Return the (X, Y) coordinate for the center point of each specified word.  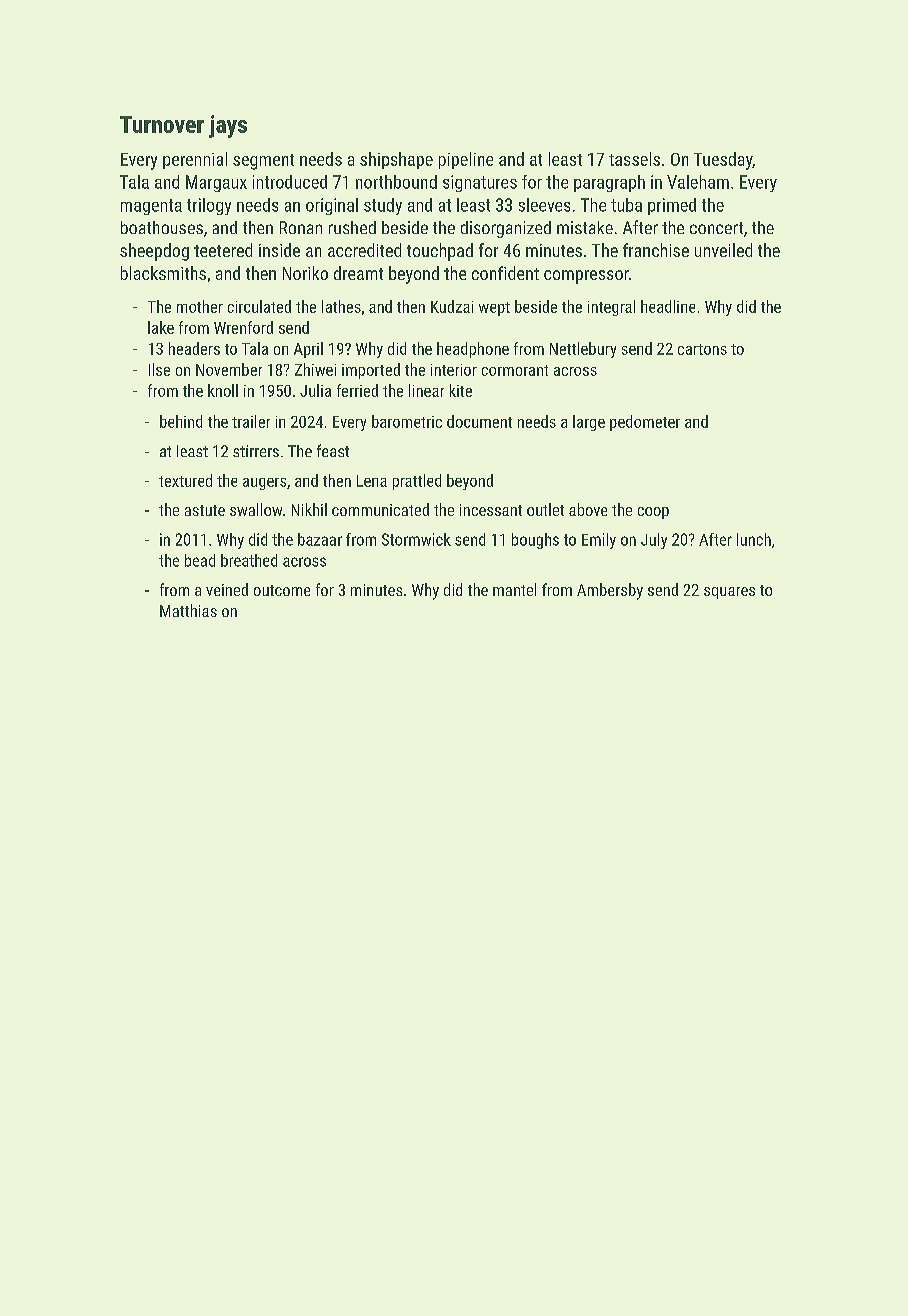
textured (185, 480)
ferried (357, 390)
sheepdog (154, 252)
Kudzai (452, 306)
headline (668, 306)
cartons (702, 349)
